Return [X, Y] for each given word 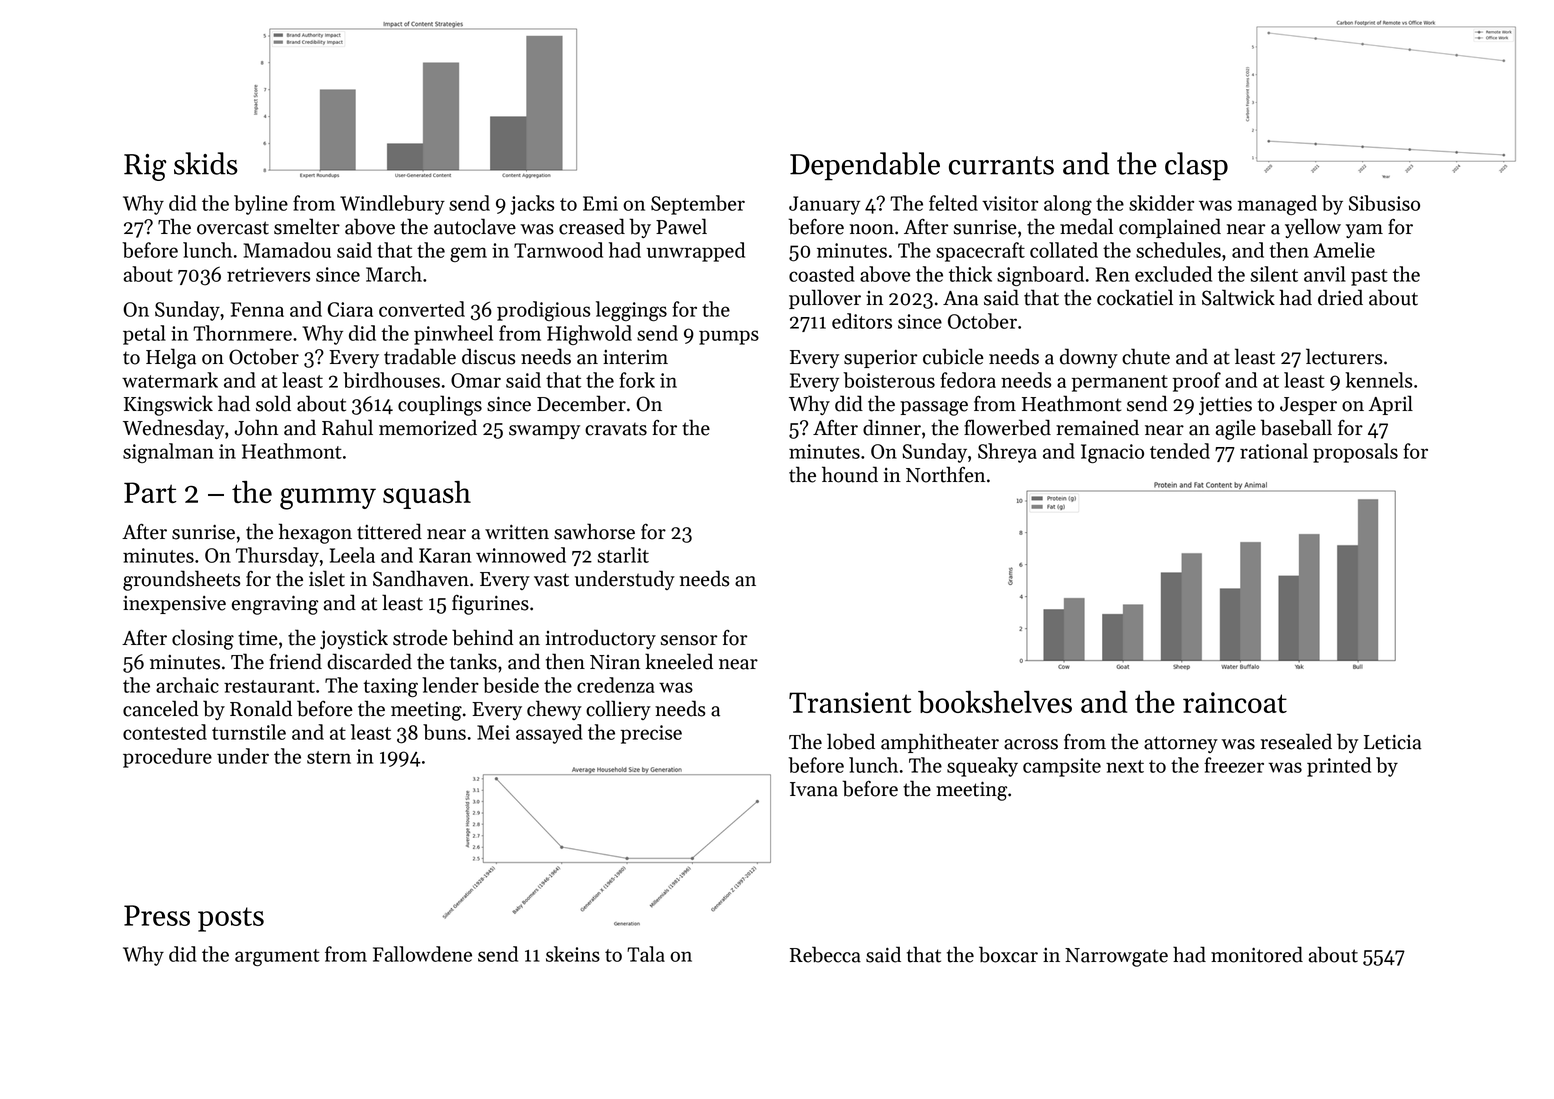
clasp [1196, 166]
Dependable [865, 166]
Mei [493, 732]
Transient [850, 702]
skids [206, 163]
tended [1180, 451]
